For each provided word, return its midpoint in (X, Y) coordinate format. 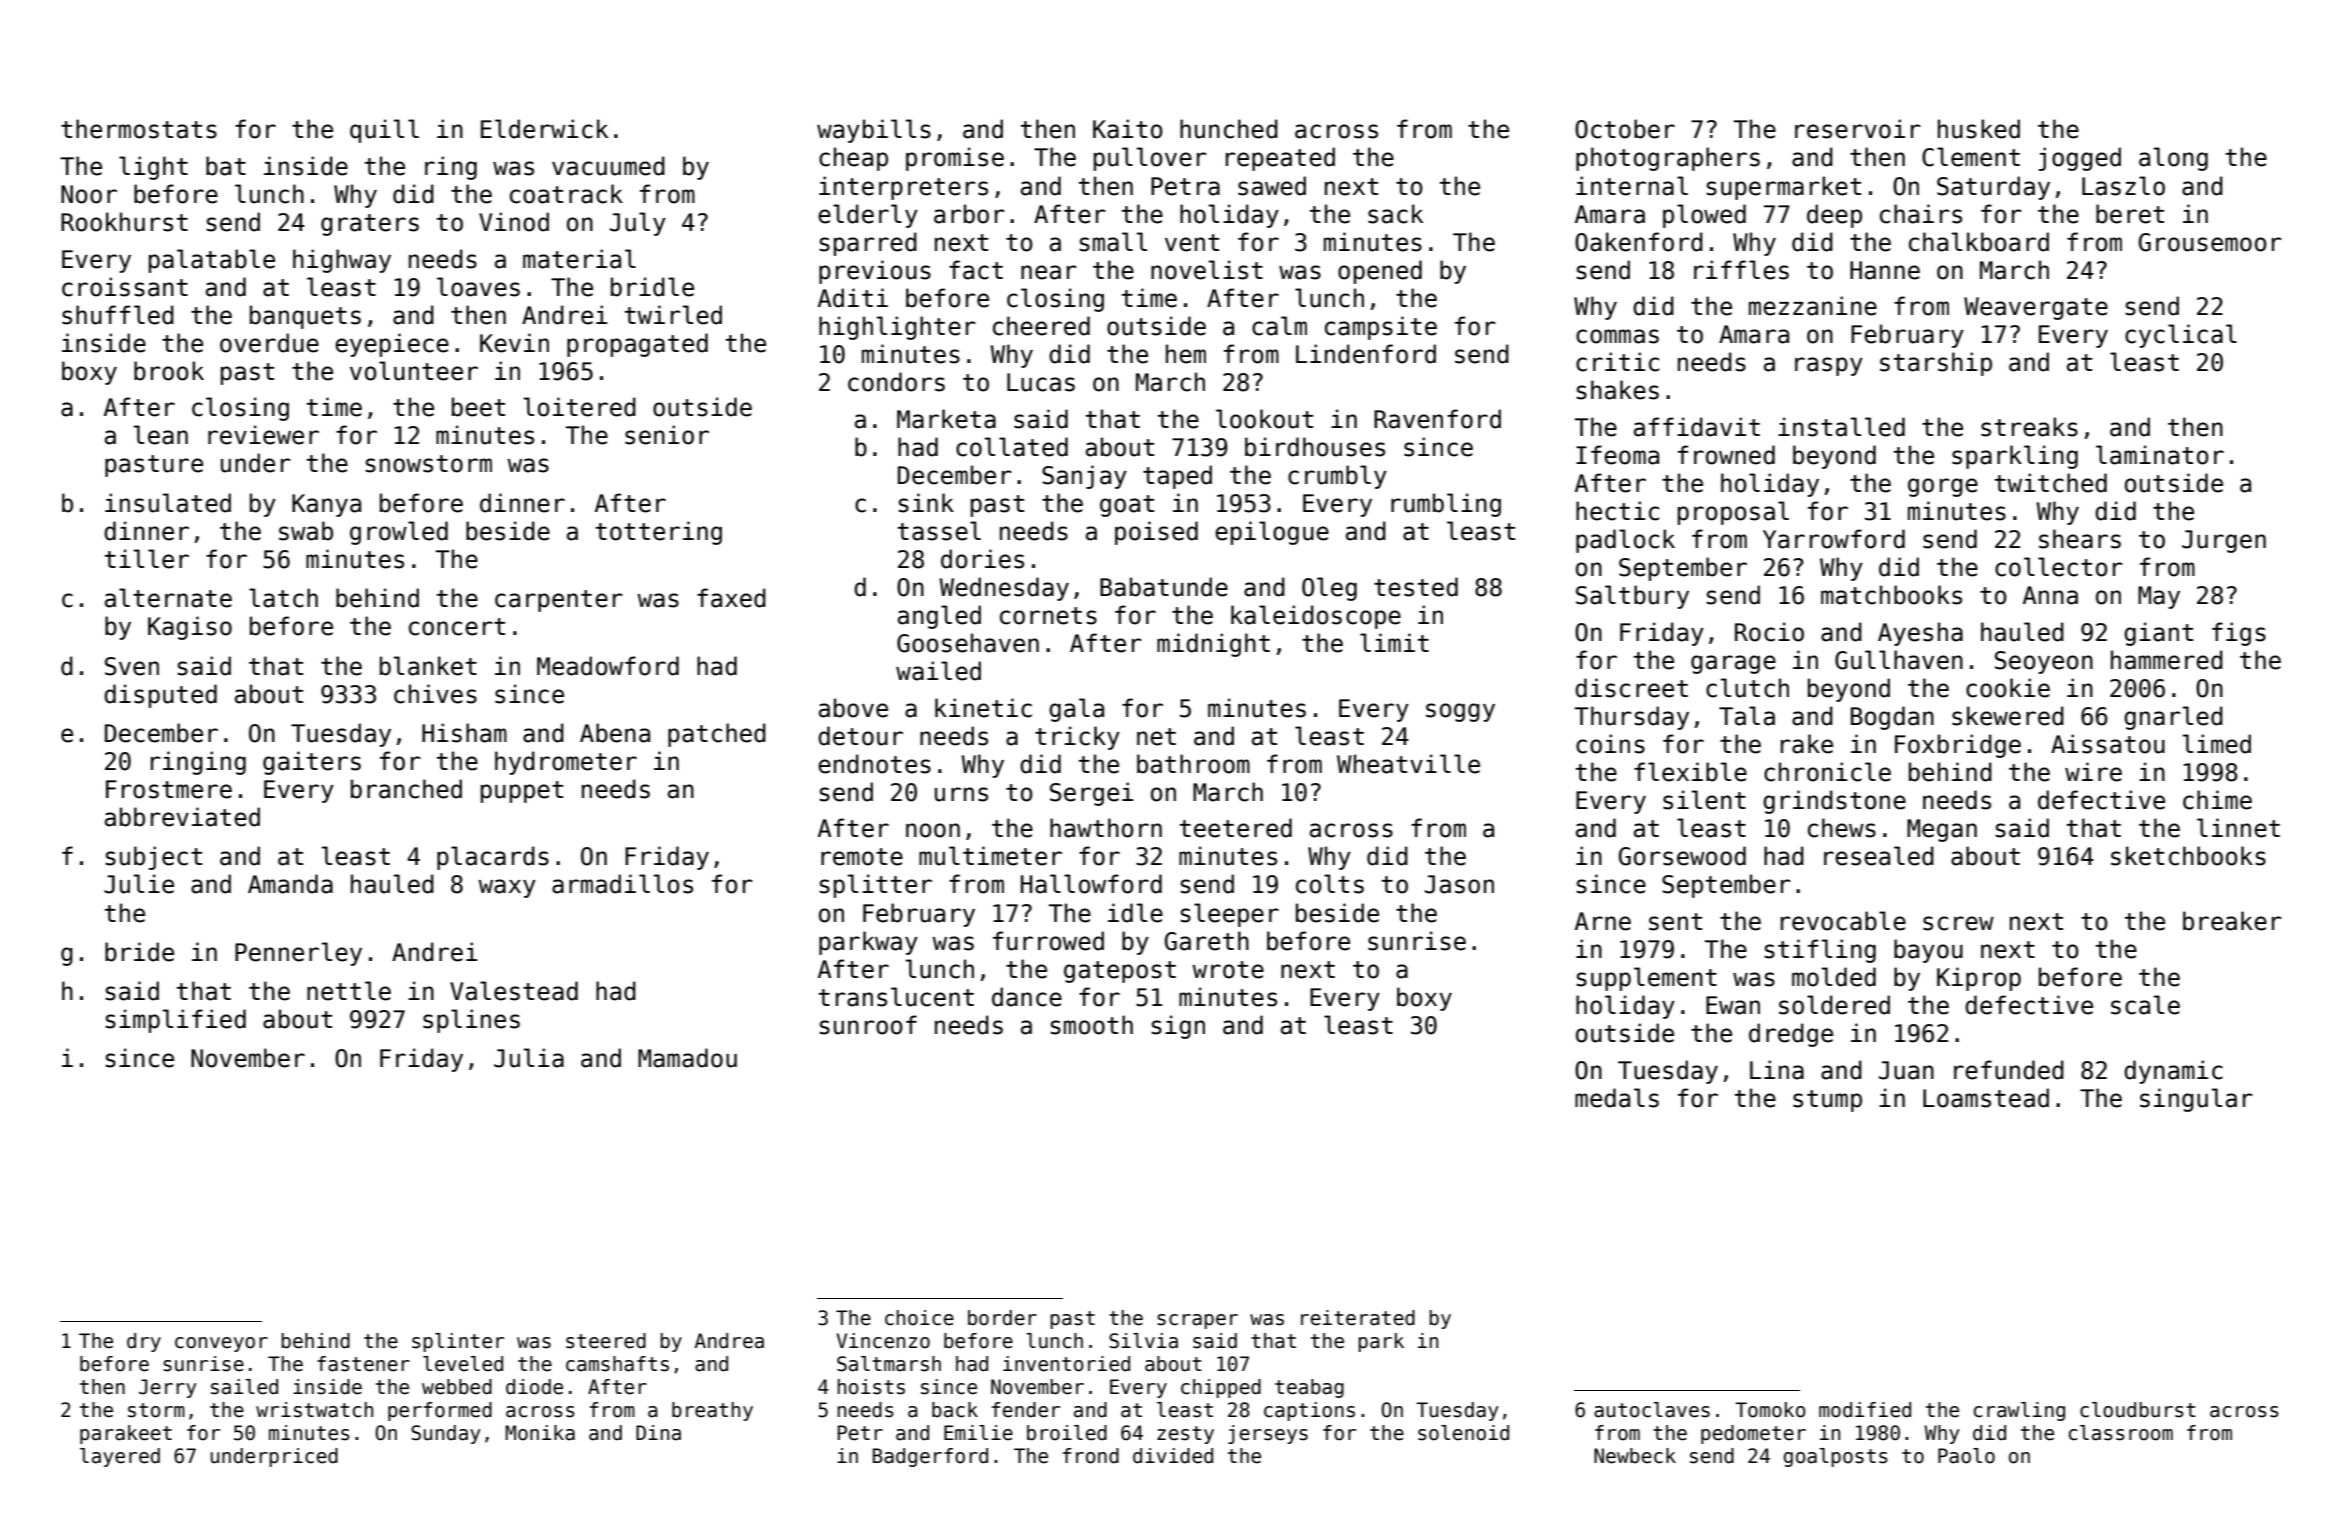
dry (144, 1342)
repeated (1280, 159)
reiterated (1358, 1318)
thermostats (139, 129)
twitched (2051, 483)
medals (1617, 1098)
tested (1416, 587)
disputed (160, 696)
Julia (529, 1058)
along (2173, 159)
